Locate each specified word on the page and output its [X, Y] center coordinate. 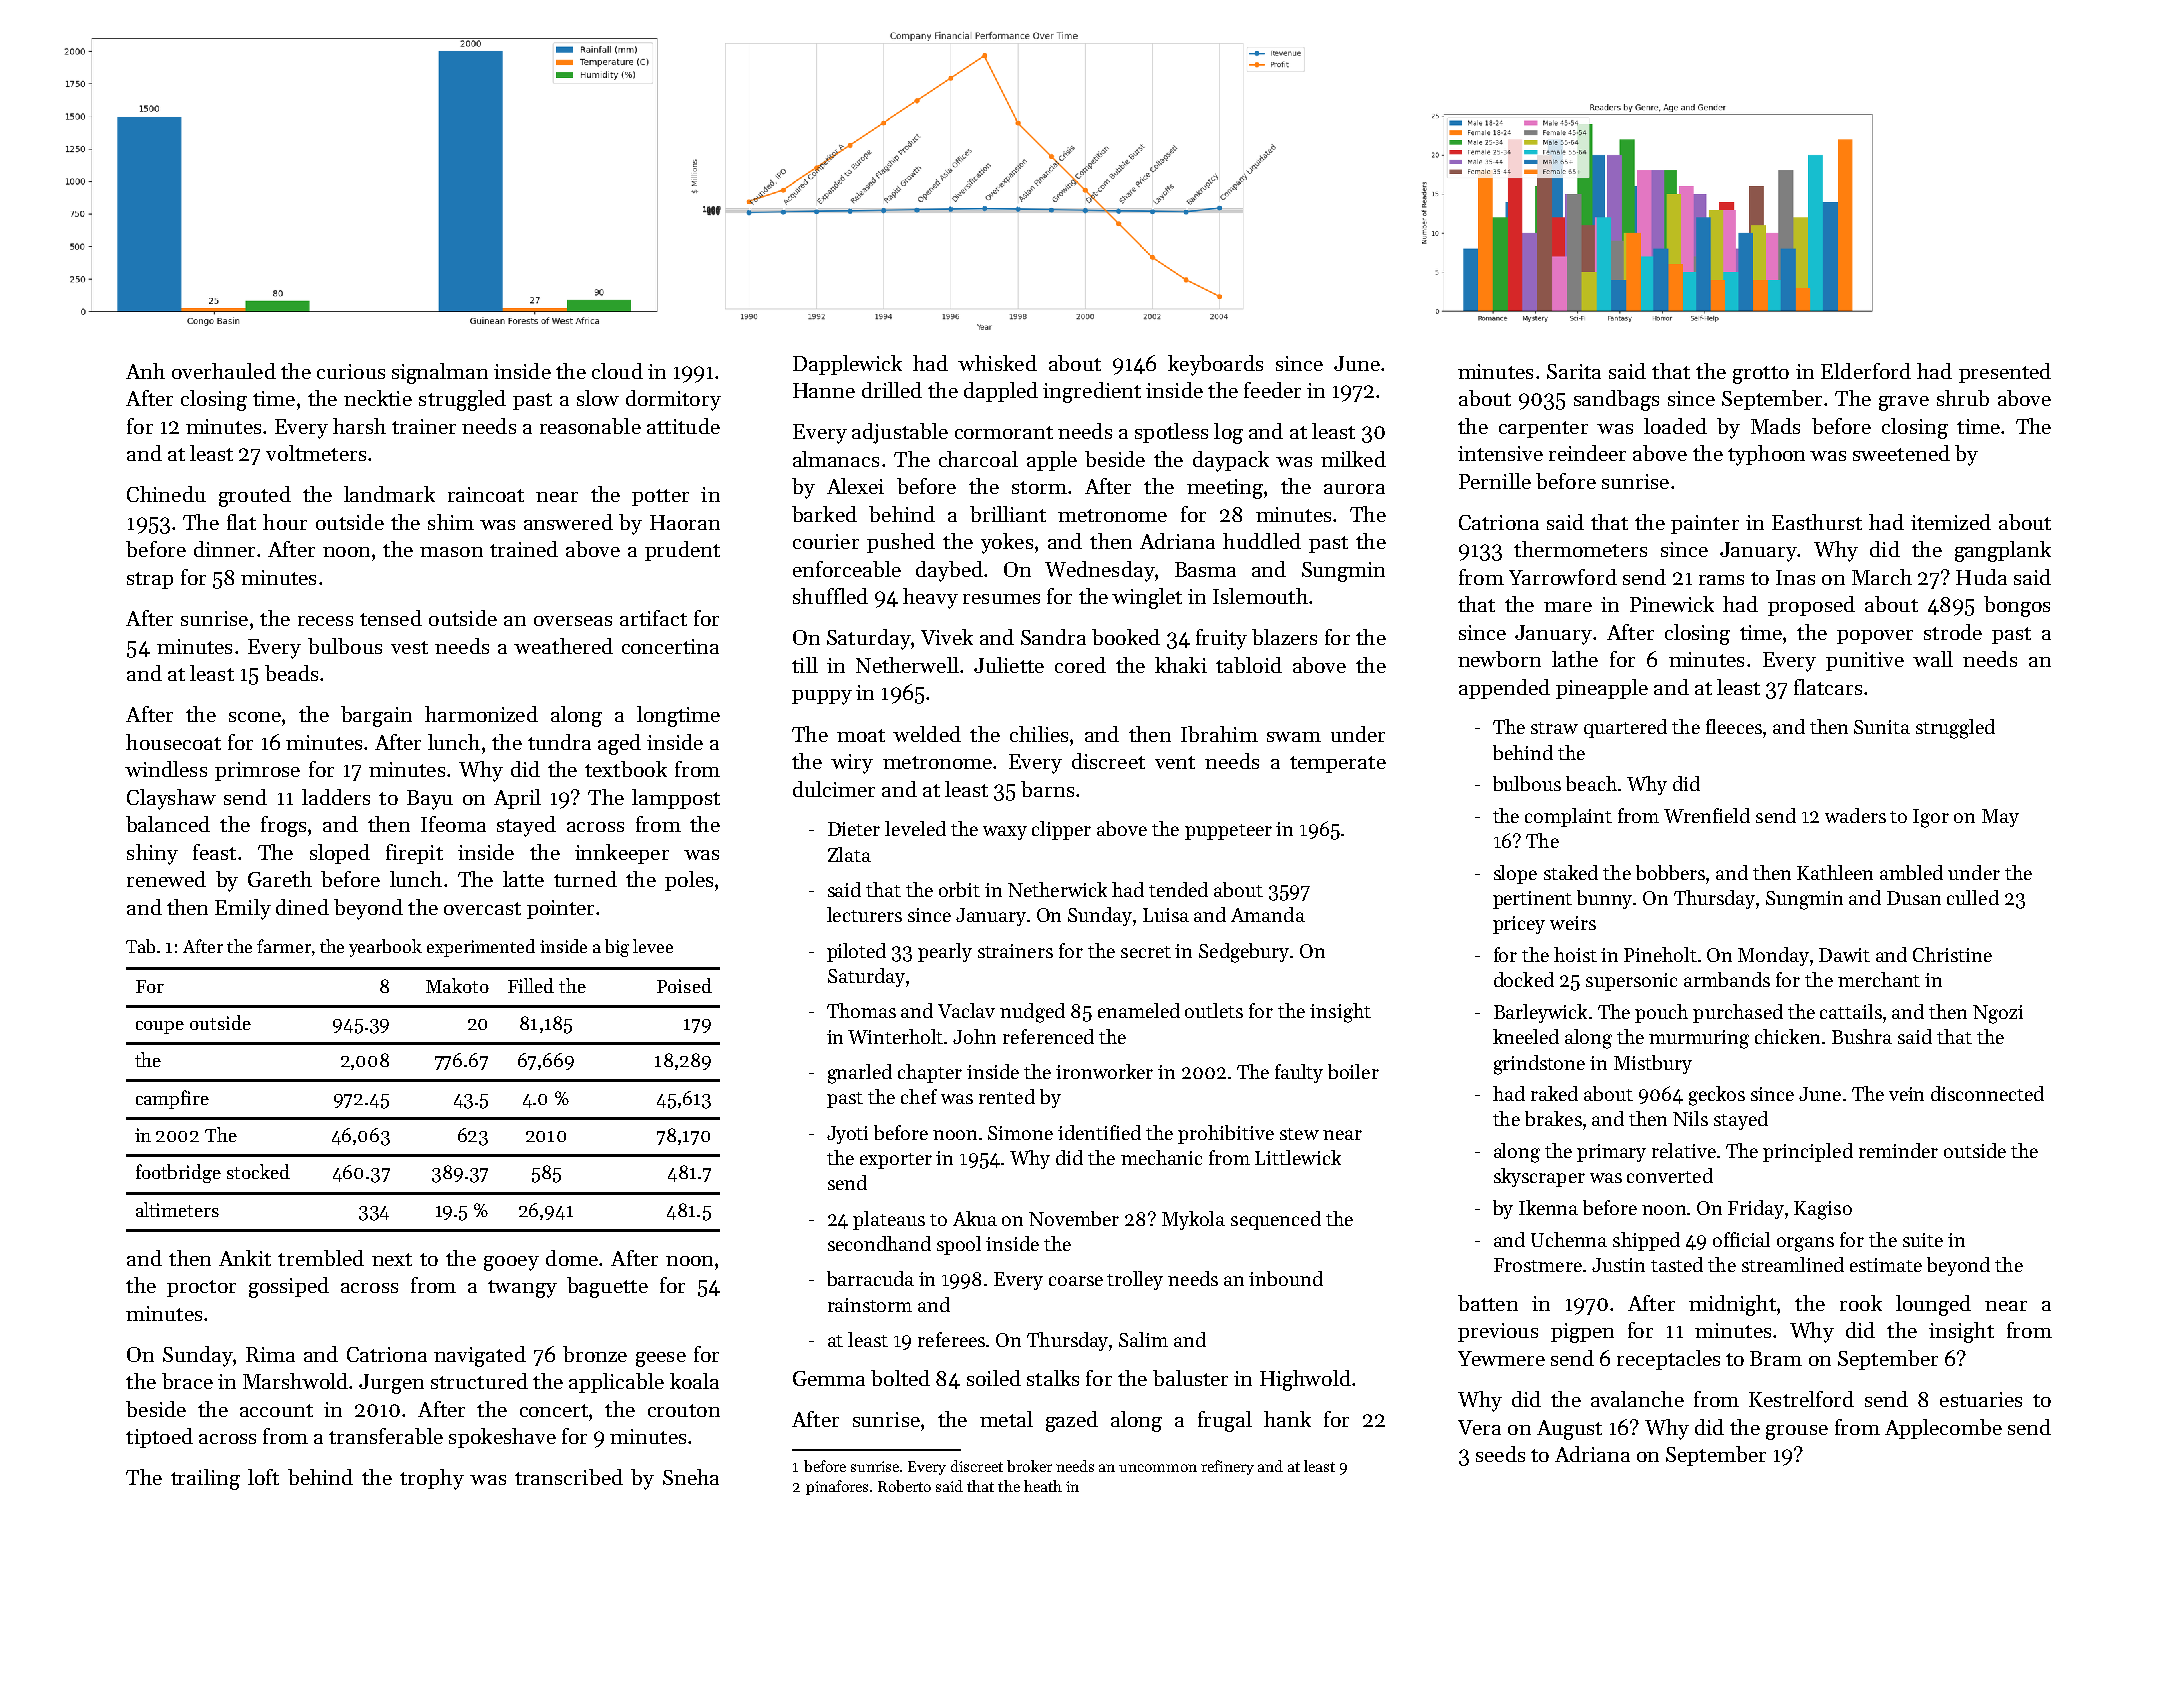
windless [166, 769]
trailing [205, 1479]
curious [351, 371]
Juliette [1009, 665]
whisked [997, 363]
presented [2005, 373]
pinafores [837, 1487]
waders [1855, 815]
